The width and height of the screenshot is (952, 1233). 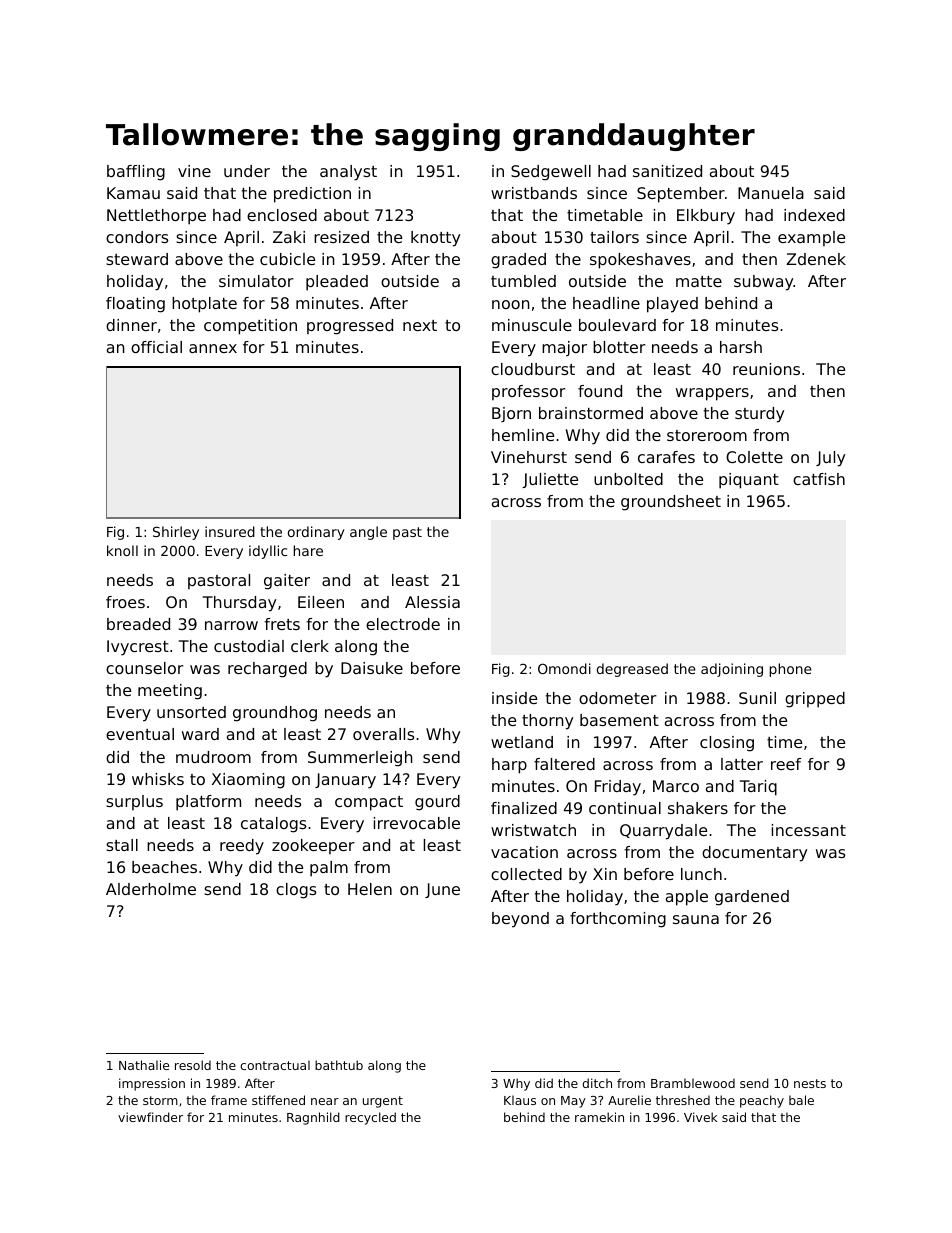 What do you see at coordinates (687, 898) in the screenshot?
I see `apple` at bounding box center [687, 898].
